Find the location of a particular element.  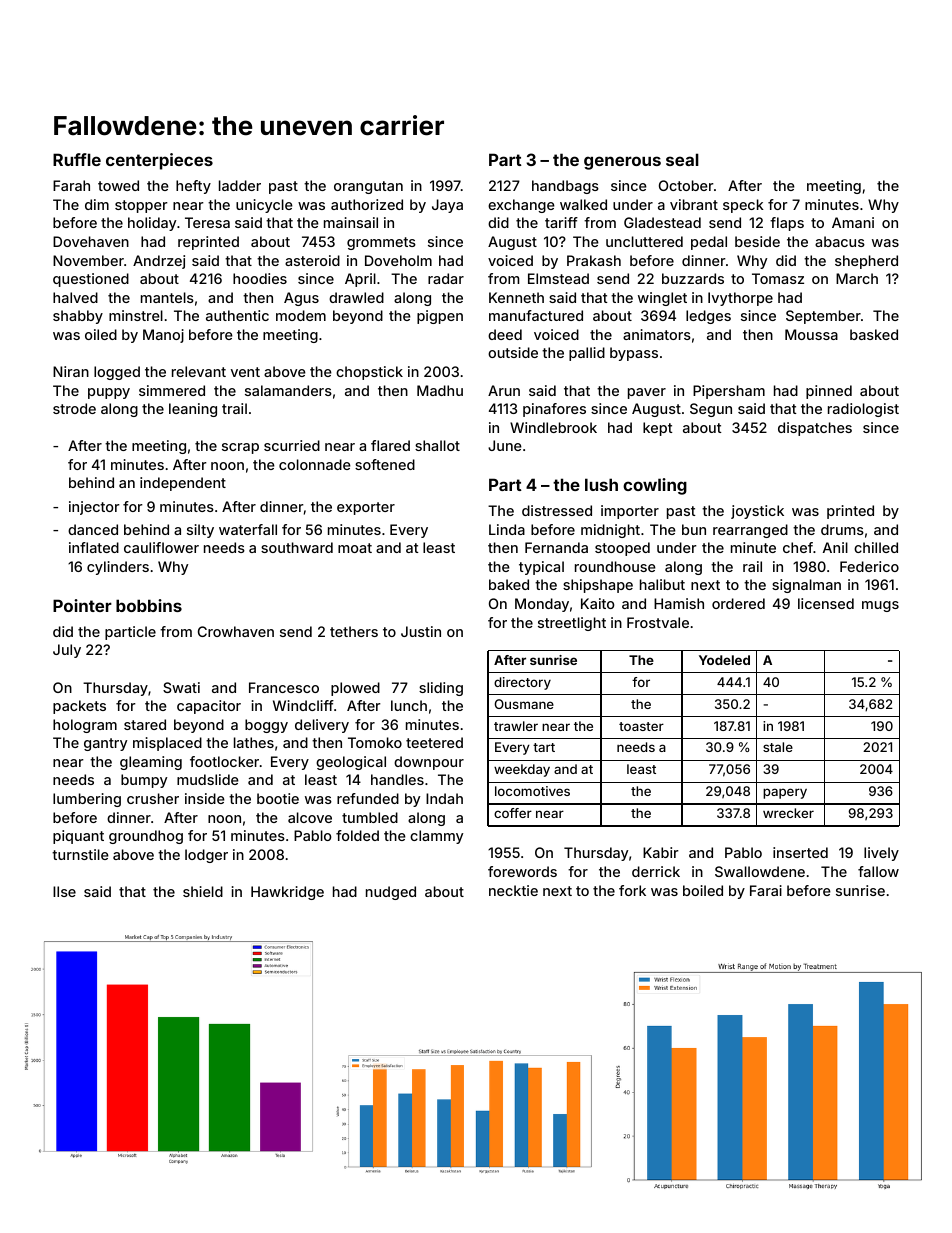

dispatches is located at coordinates (815, 429).
